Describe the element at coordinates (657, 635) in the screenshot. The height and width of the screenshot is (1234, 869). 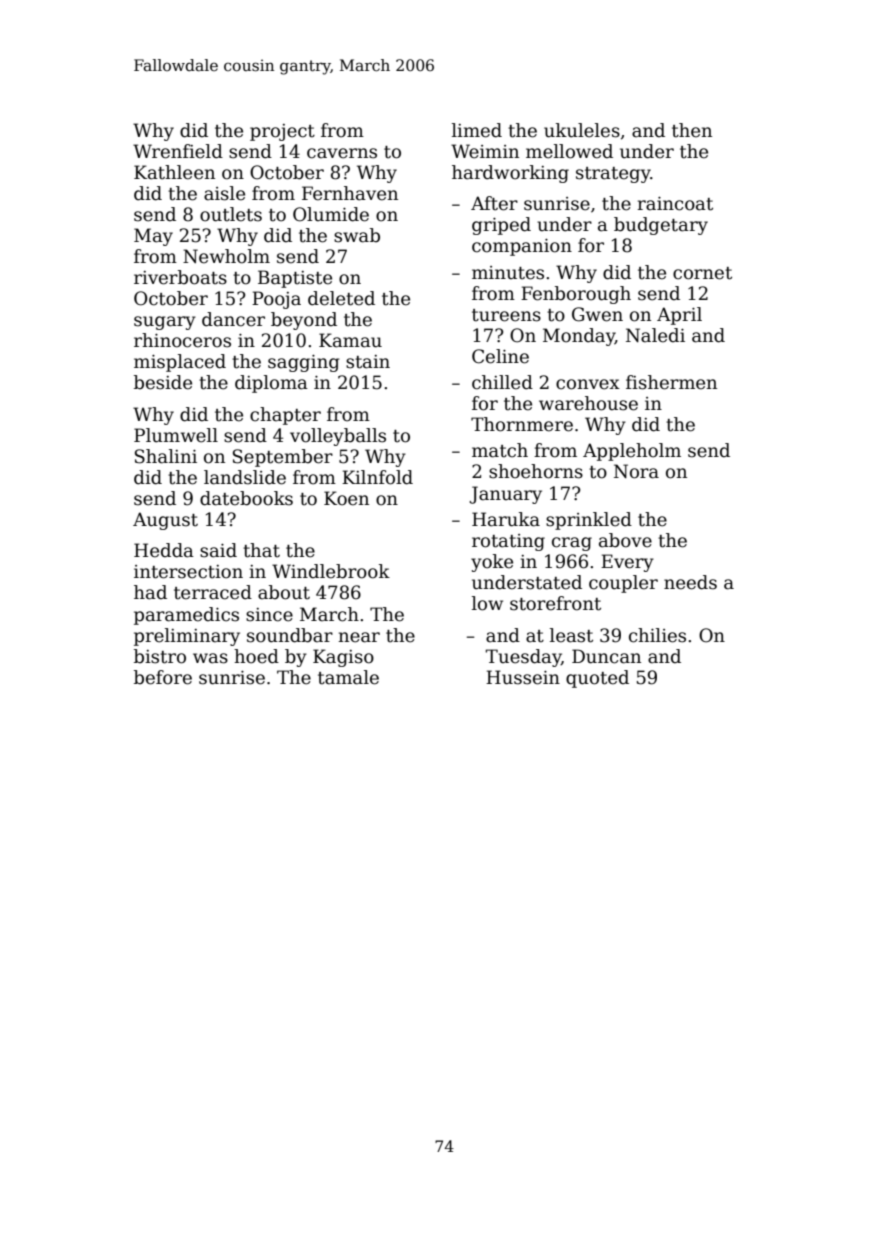
I see `chilies` at that location.
